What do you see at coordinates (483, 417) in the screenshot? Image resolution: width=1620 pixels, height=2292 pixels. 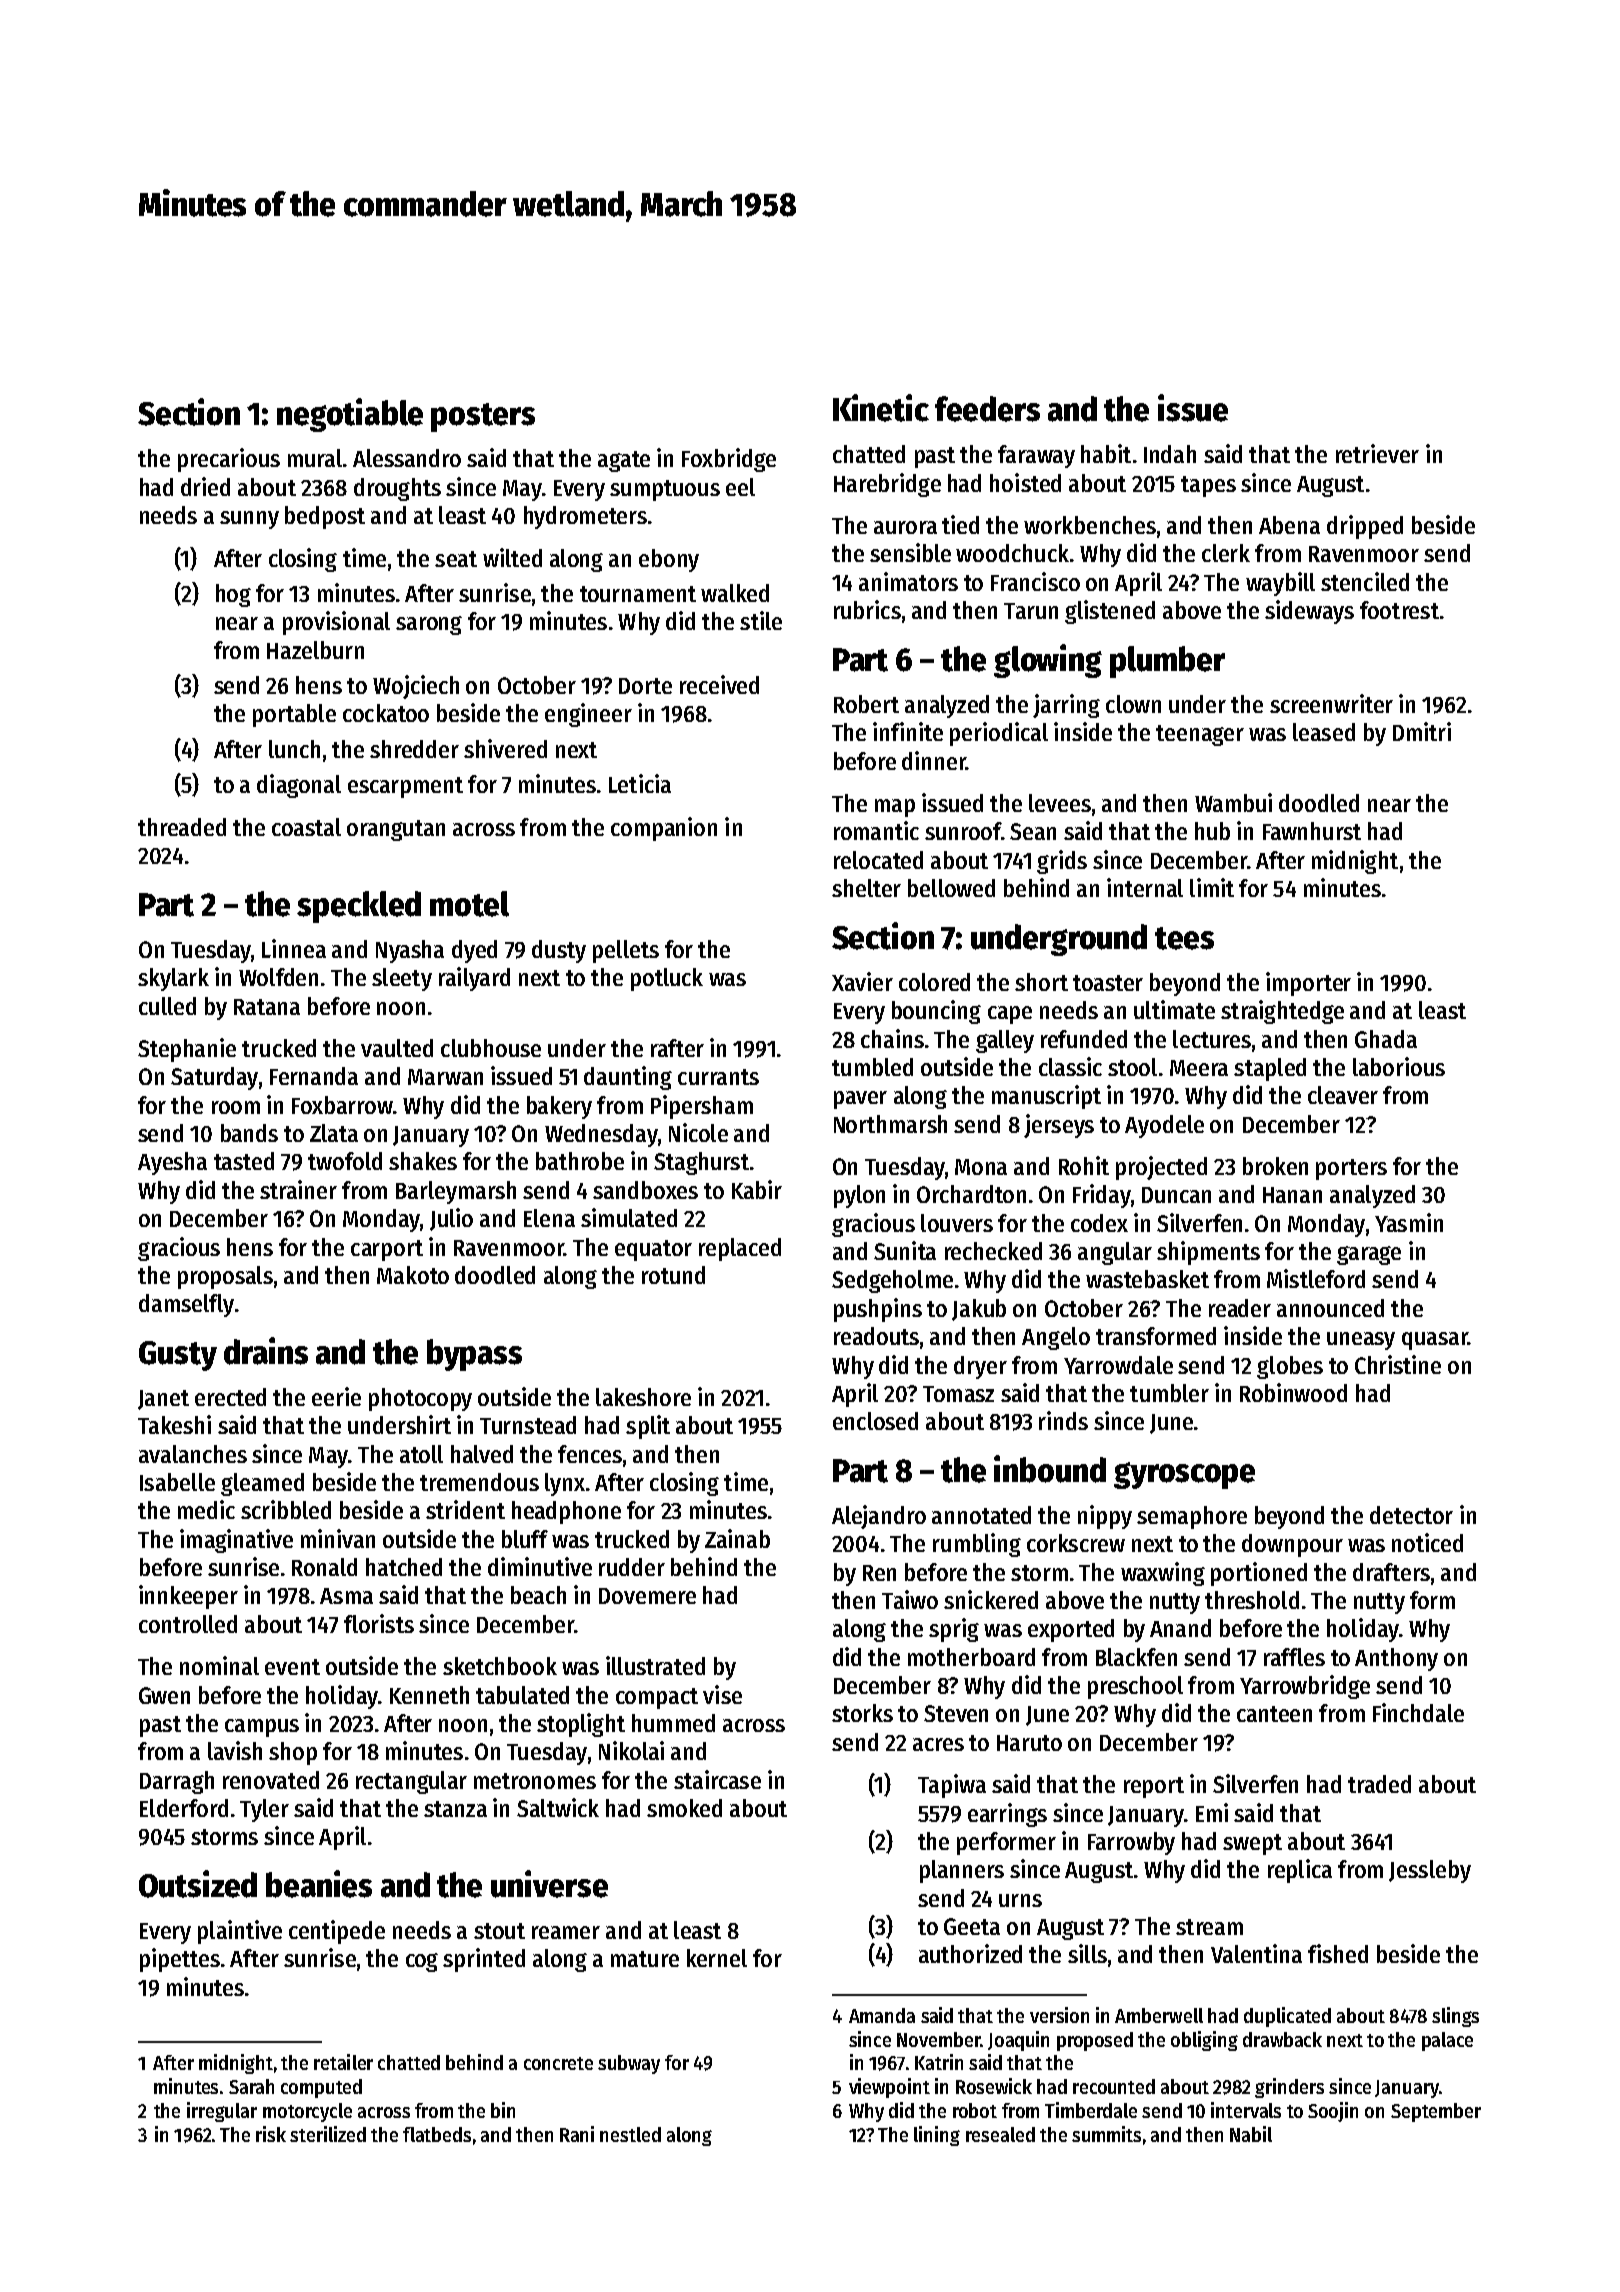 I see `posters` at bounding box center [483, 417].
